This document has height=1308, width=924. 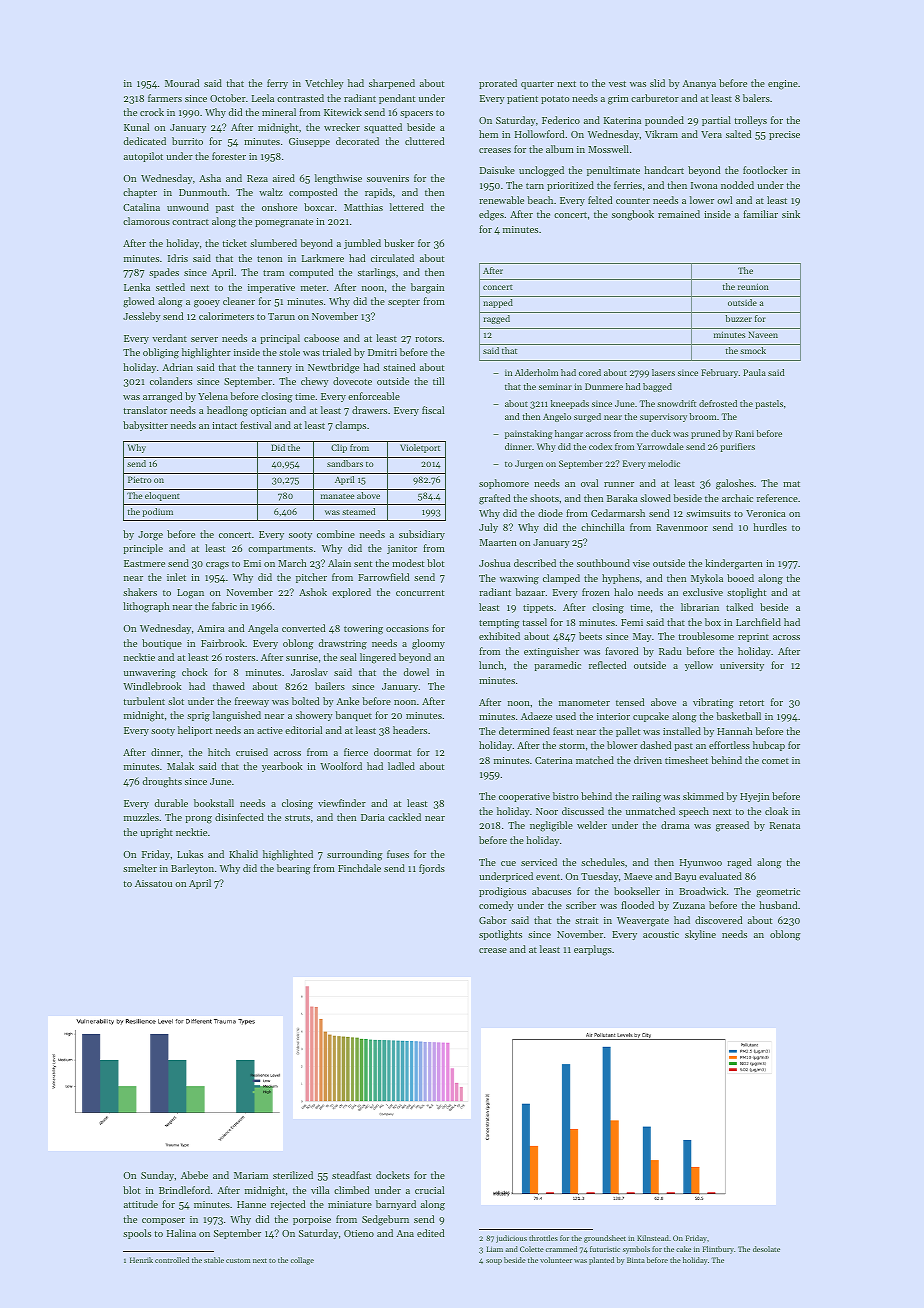 I want to click on contract, so click(x=190, y=222).
